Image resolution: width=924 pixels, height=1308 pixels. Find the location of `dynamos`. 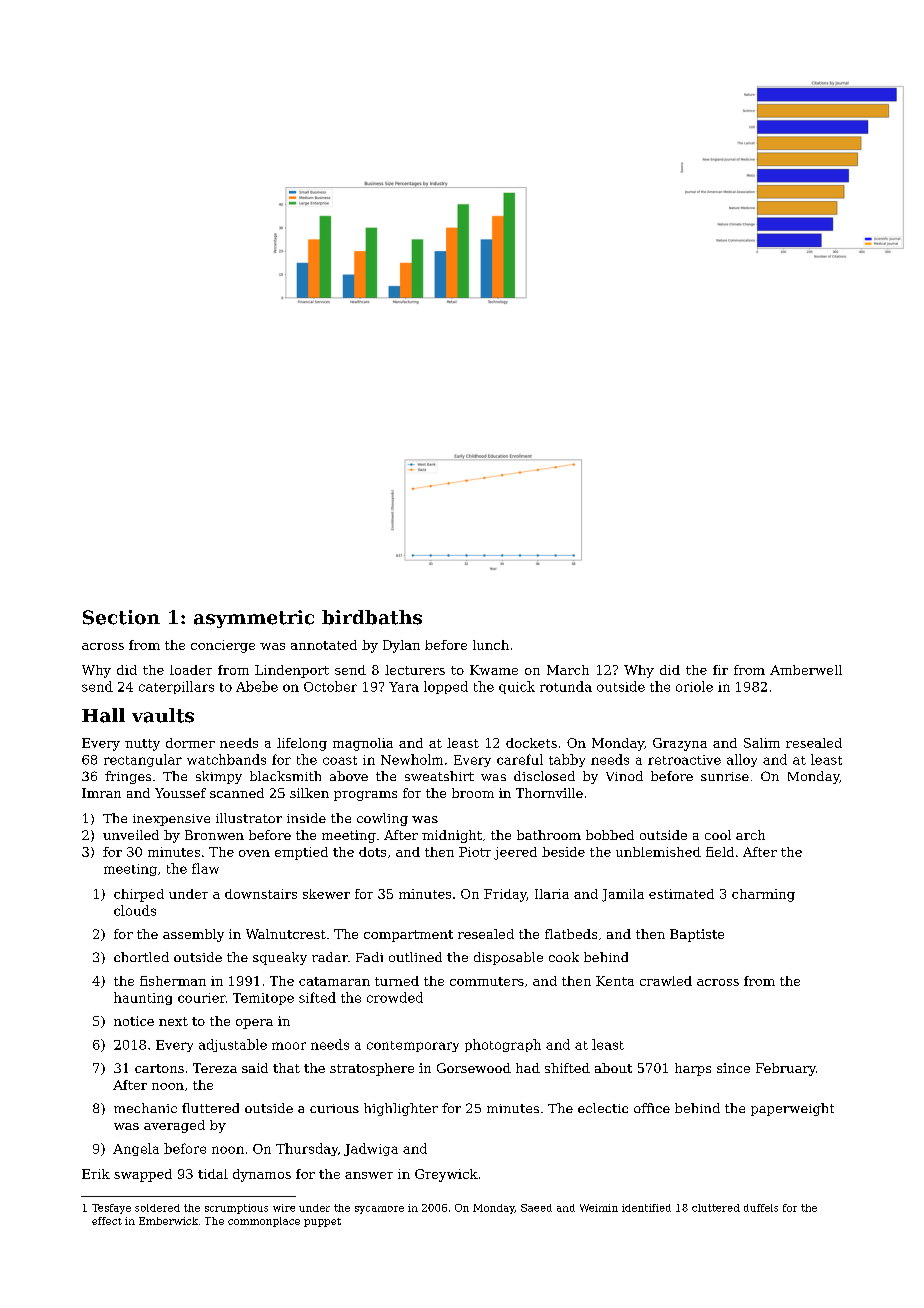

dynamos is located at coordinates (262, 1175).
